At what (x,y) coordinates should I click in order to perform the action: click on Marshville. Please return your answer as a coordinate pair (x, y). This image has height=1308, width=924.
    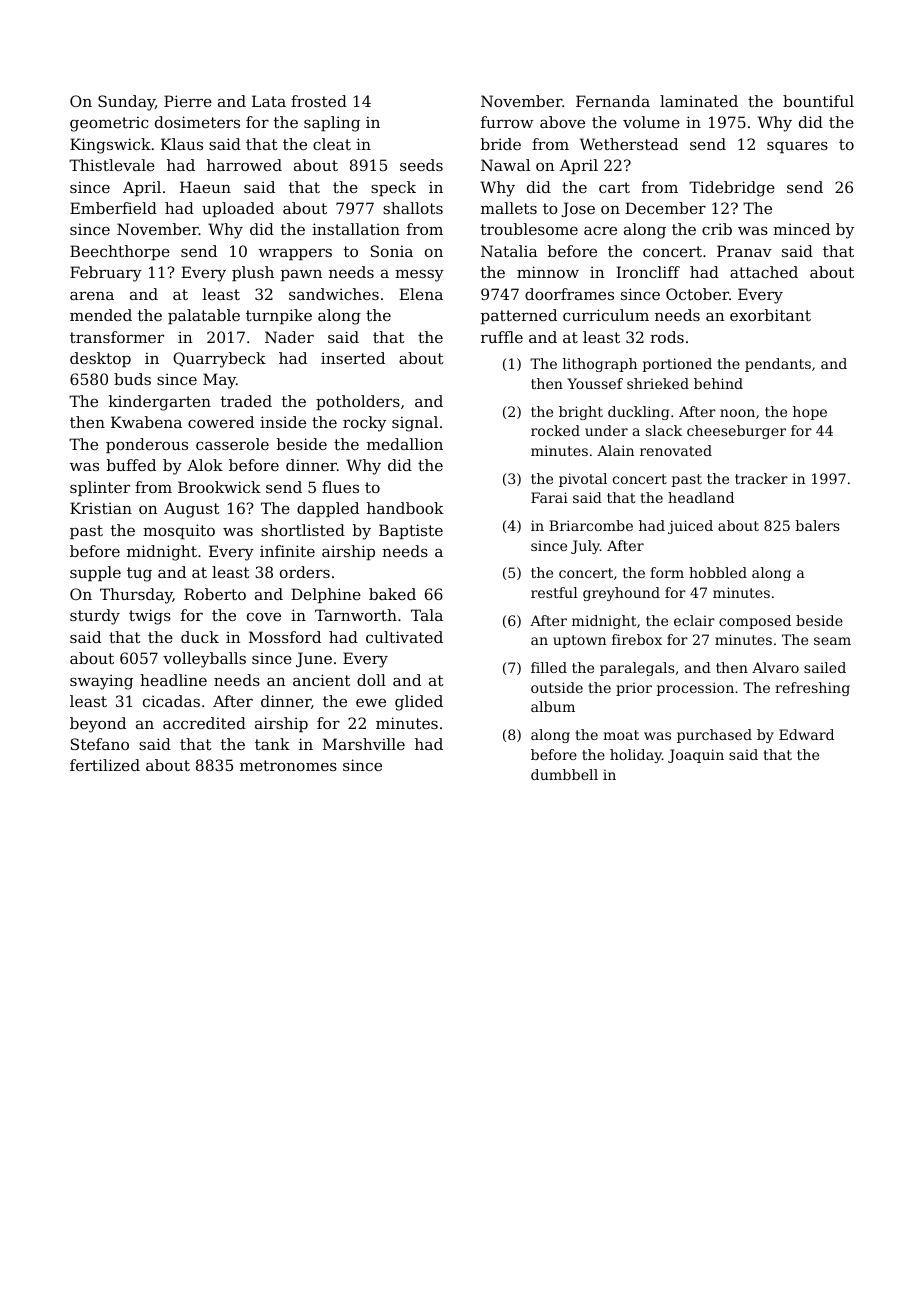
    Looking at the image, I should click on (364, 744).
